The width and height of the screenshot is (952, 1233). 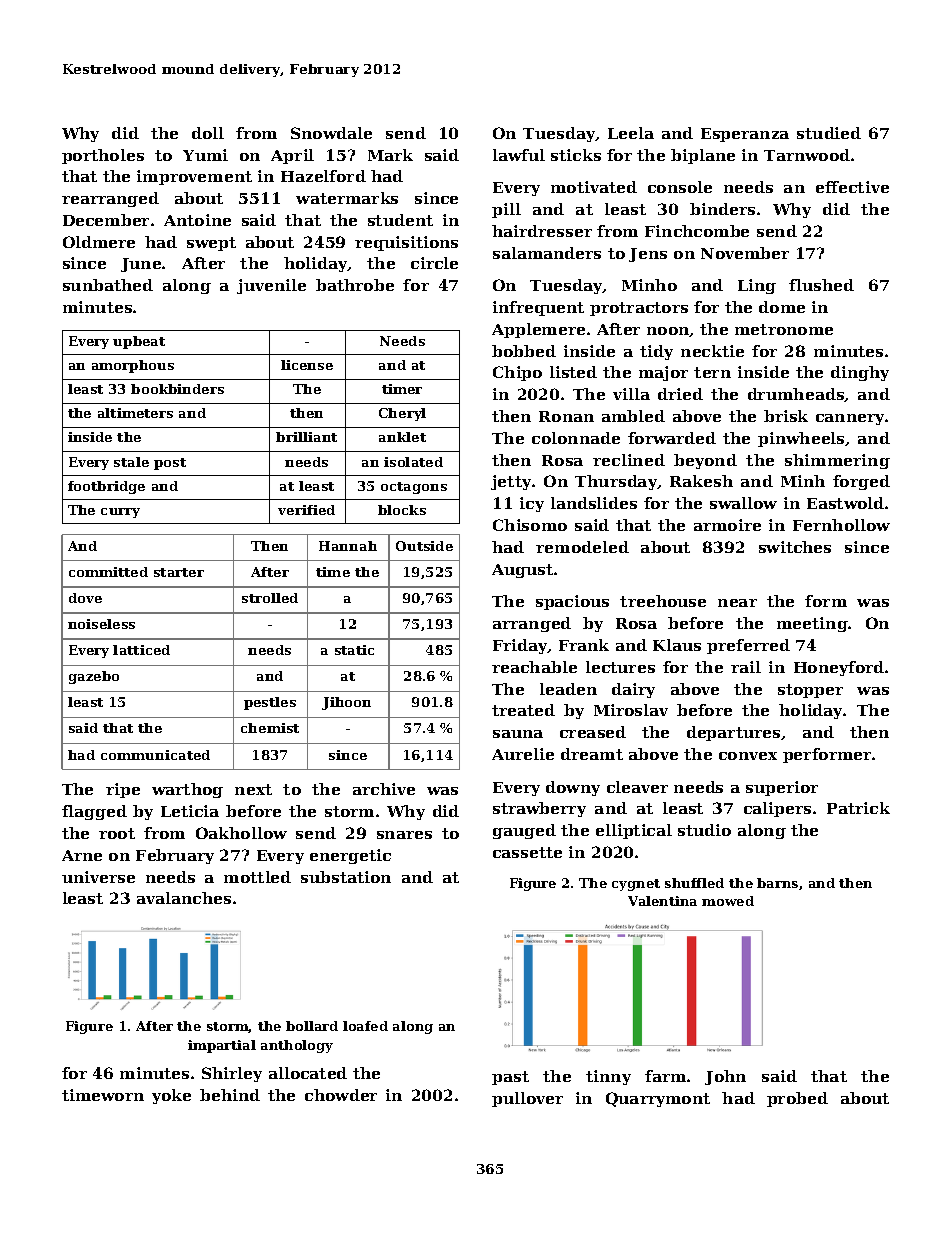 I want to click on avalanches, so click(x=184, y=898).
